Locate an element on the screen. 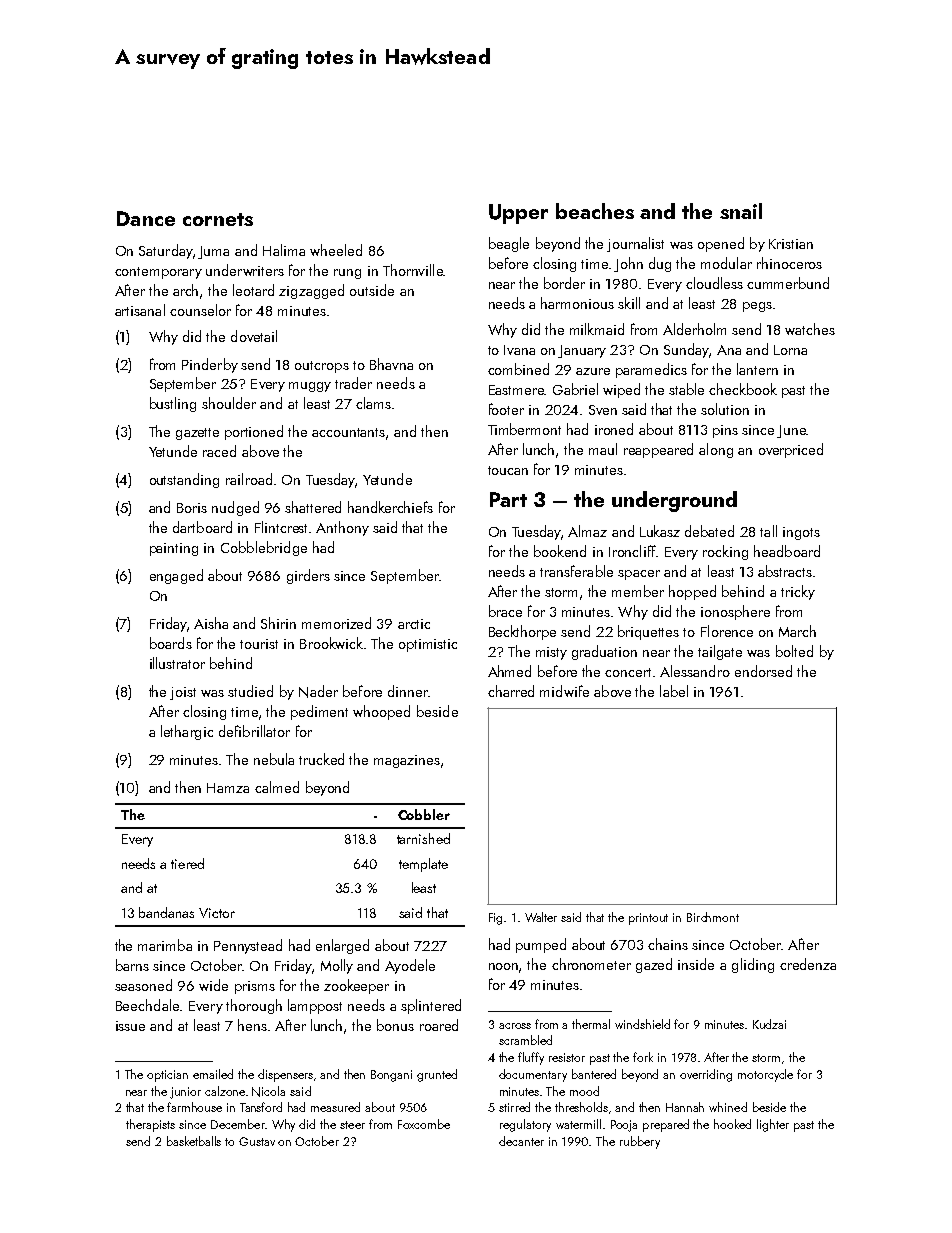 This screenshot has width=952, height=1233. Boris is located at coordinates (192, 508).
